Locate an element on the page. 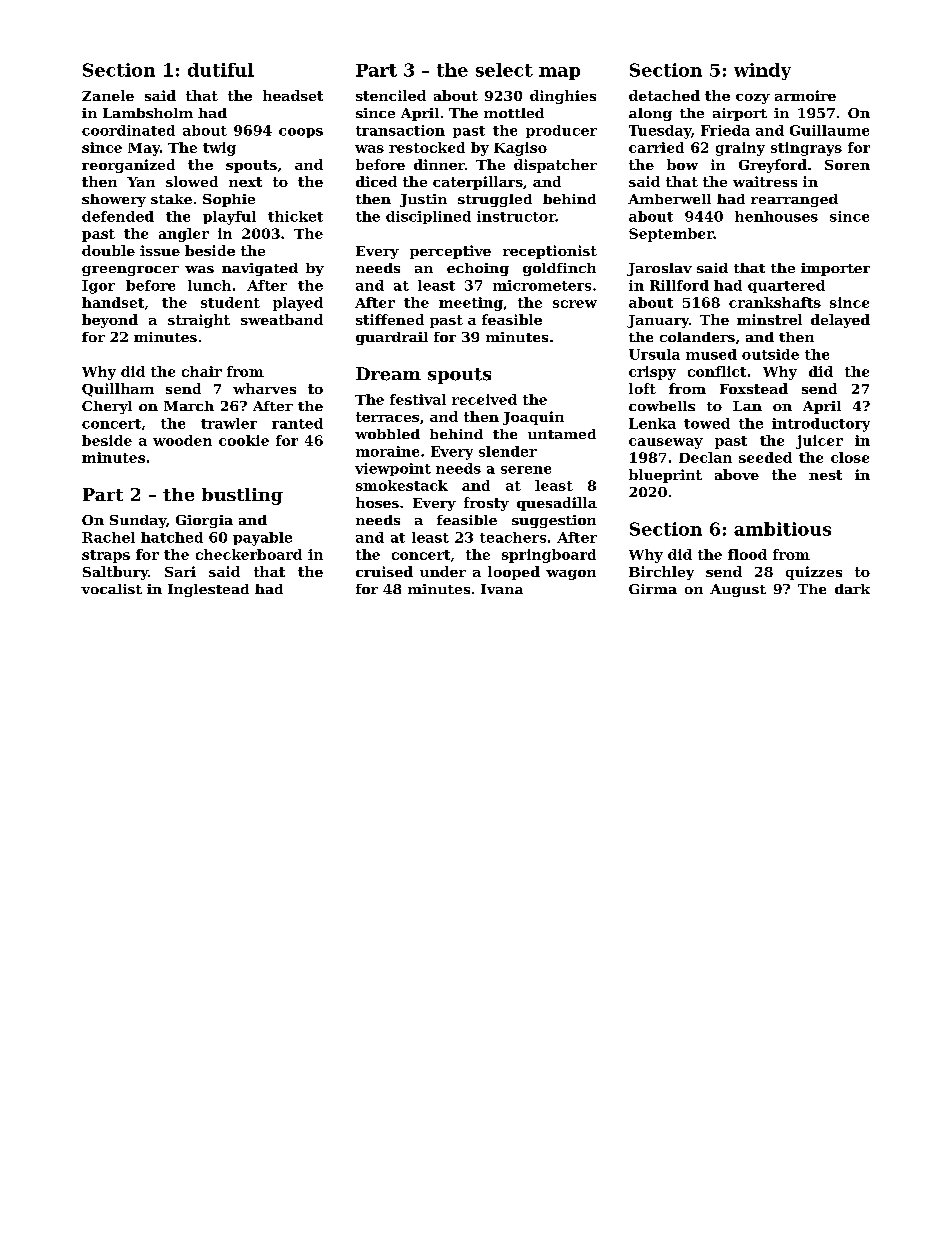 The height and width of the image is (1233, 952). Giorgia is located at coordinates (204, 521).
